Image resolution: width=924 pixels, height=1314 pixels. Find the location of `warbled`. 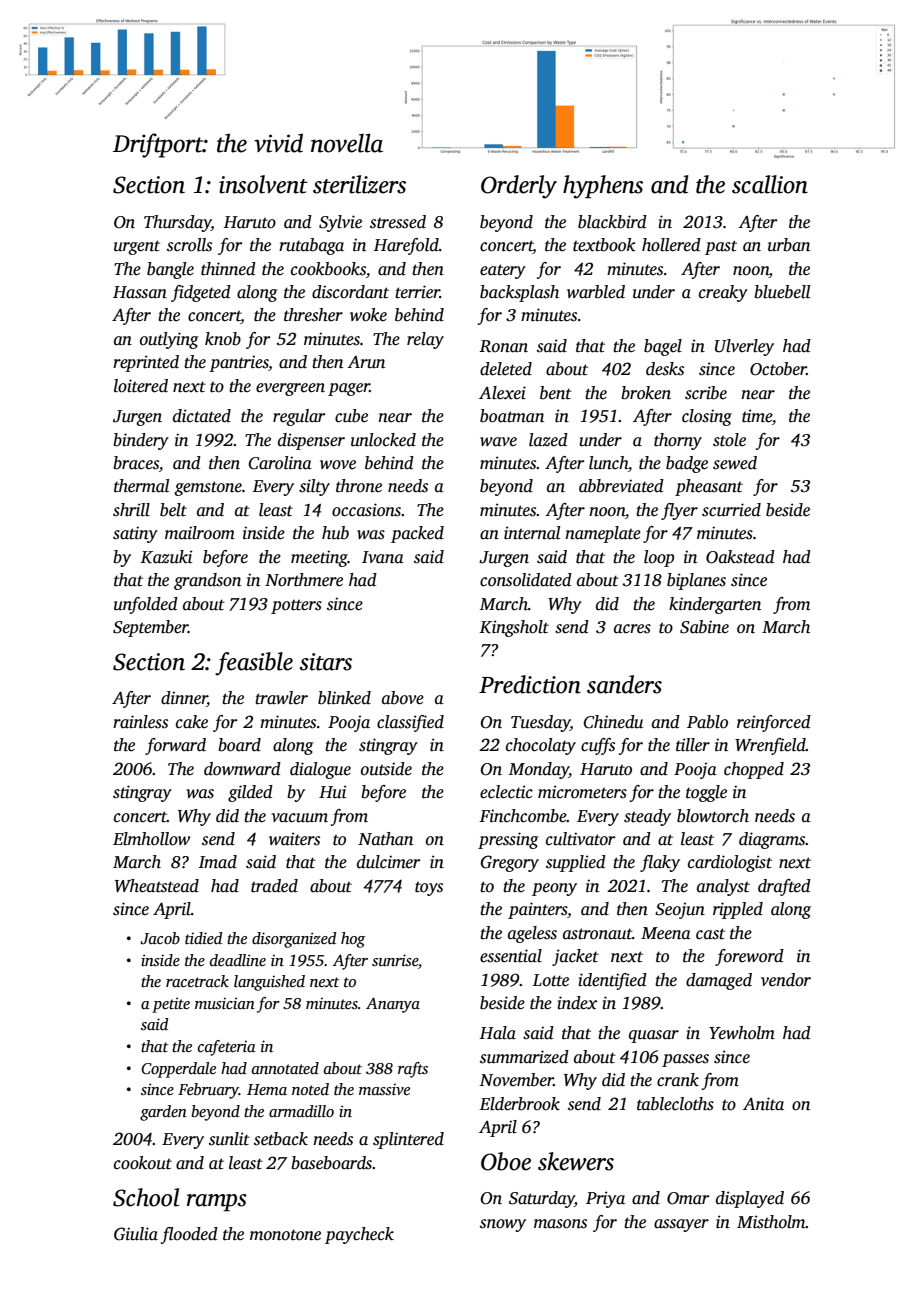

warbled is located at coordinates (596, 292).
